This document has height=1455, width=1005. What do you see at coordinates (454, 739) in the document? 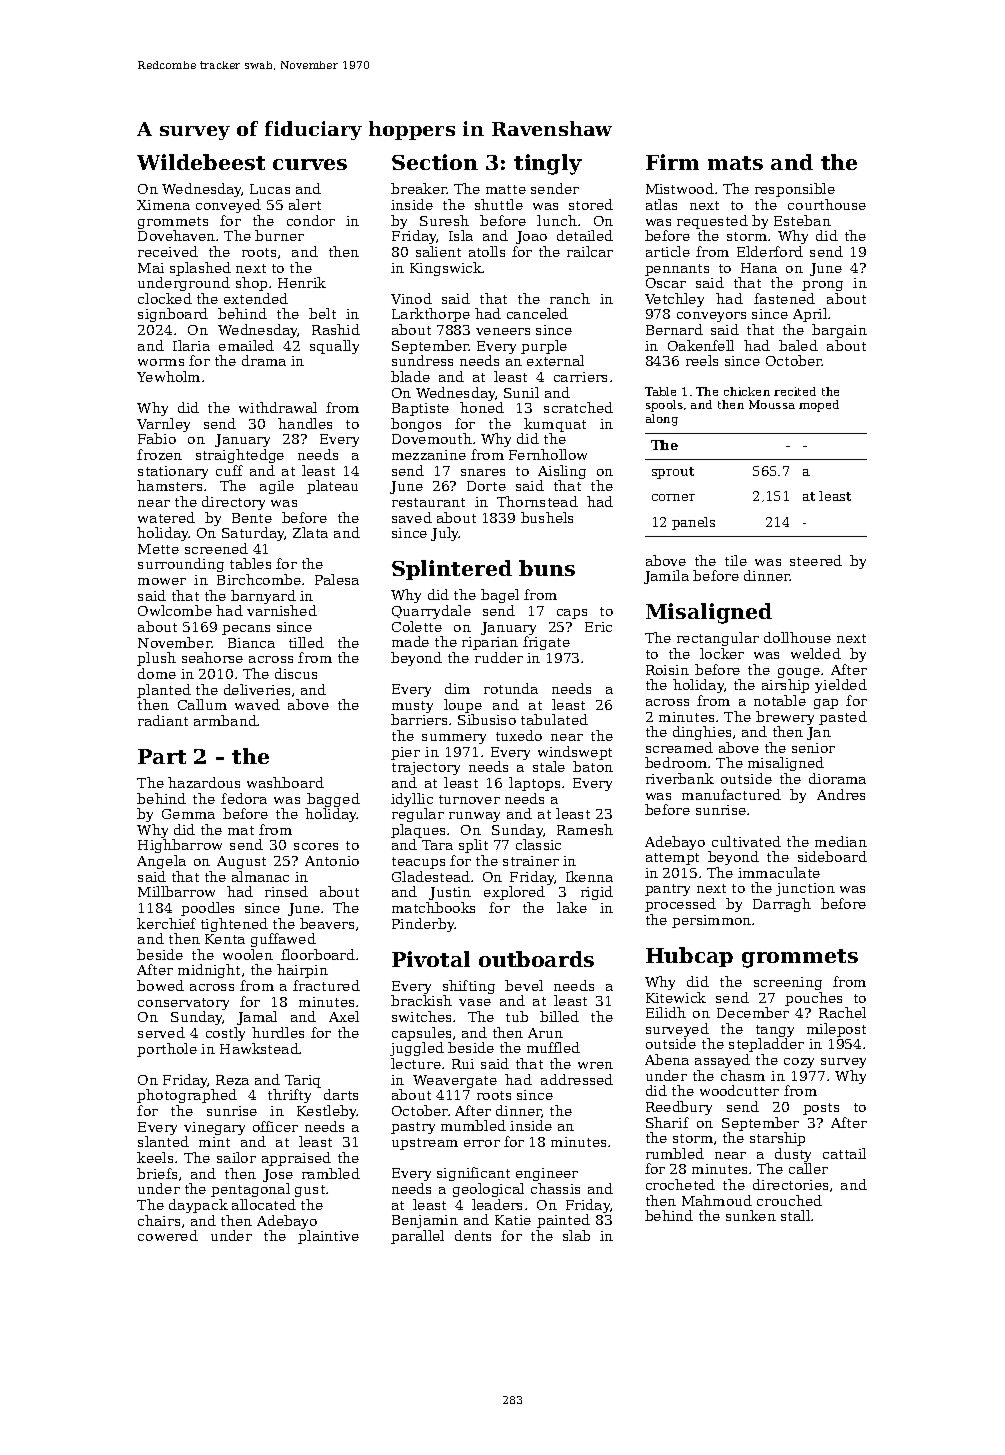
I see `summery` at bounding box center [454, 739].
